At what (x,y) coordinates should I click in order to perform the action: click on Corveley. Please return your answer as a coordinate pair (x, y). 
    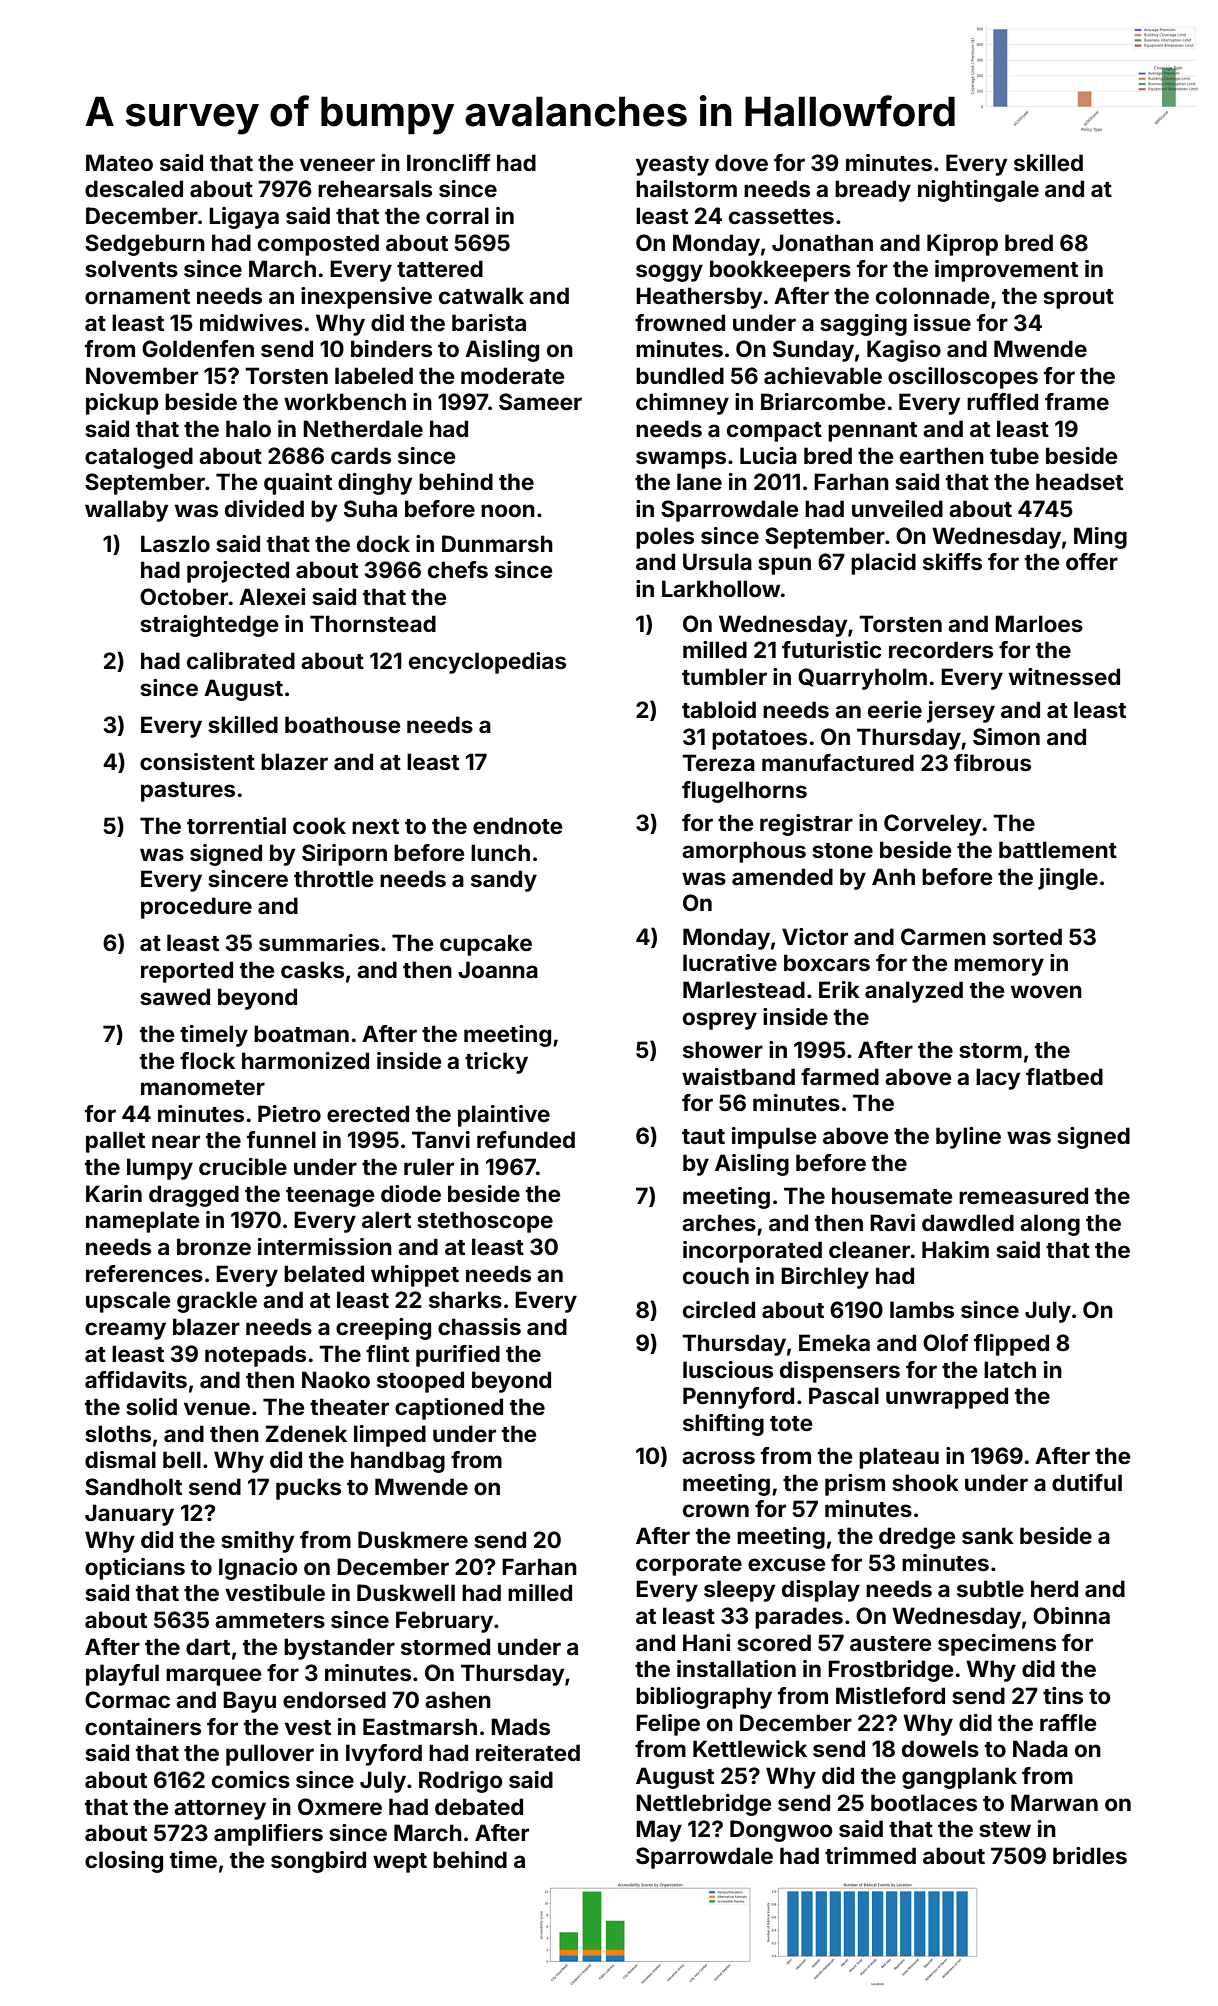
    Looking at the image, I should click on (933, 825).
